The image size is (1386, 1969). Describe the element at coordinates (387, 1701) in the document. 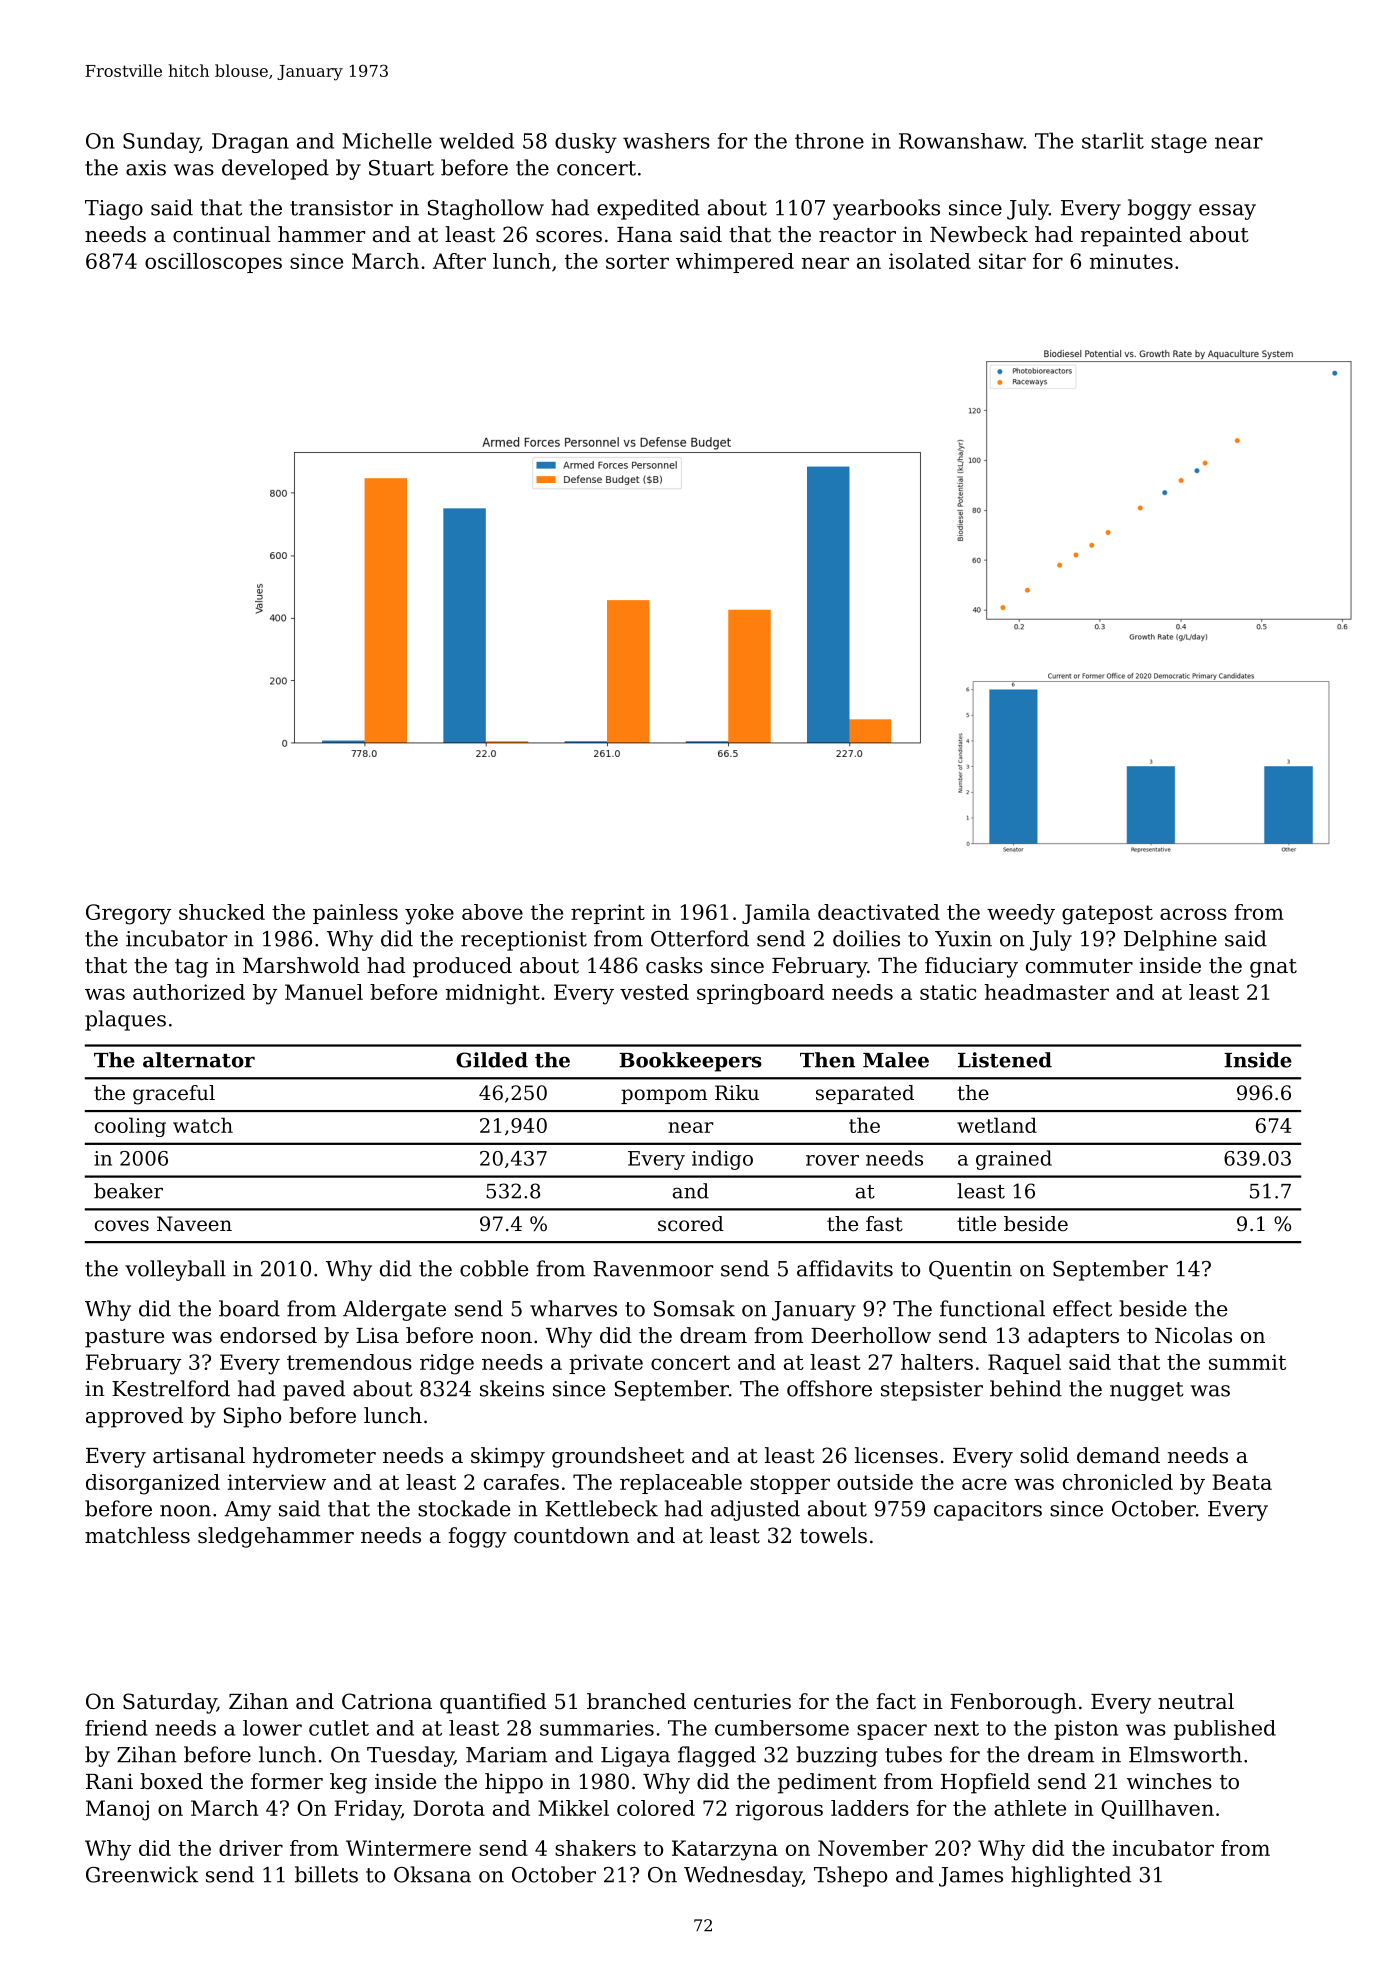

I see `Catriona` at that location.
